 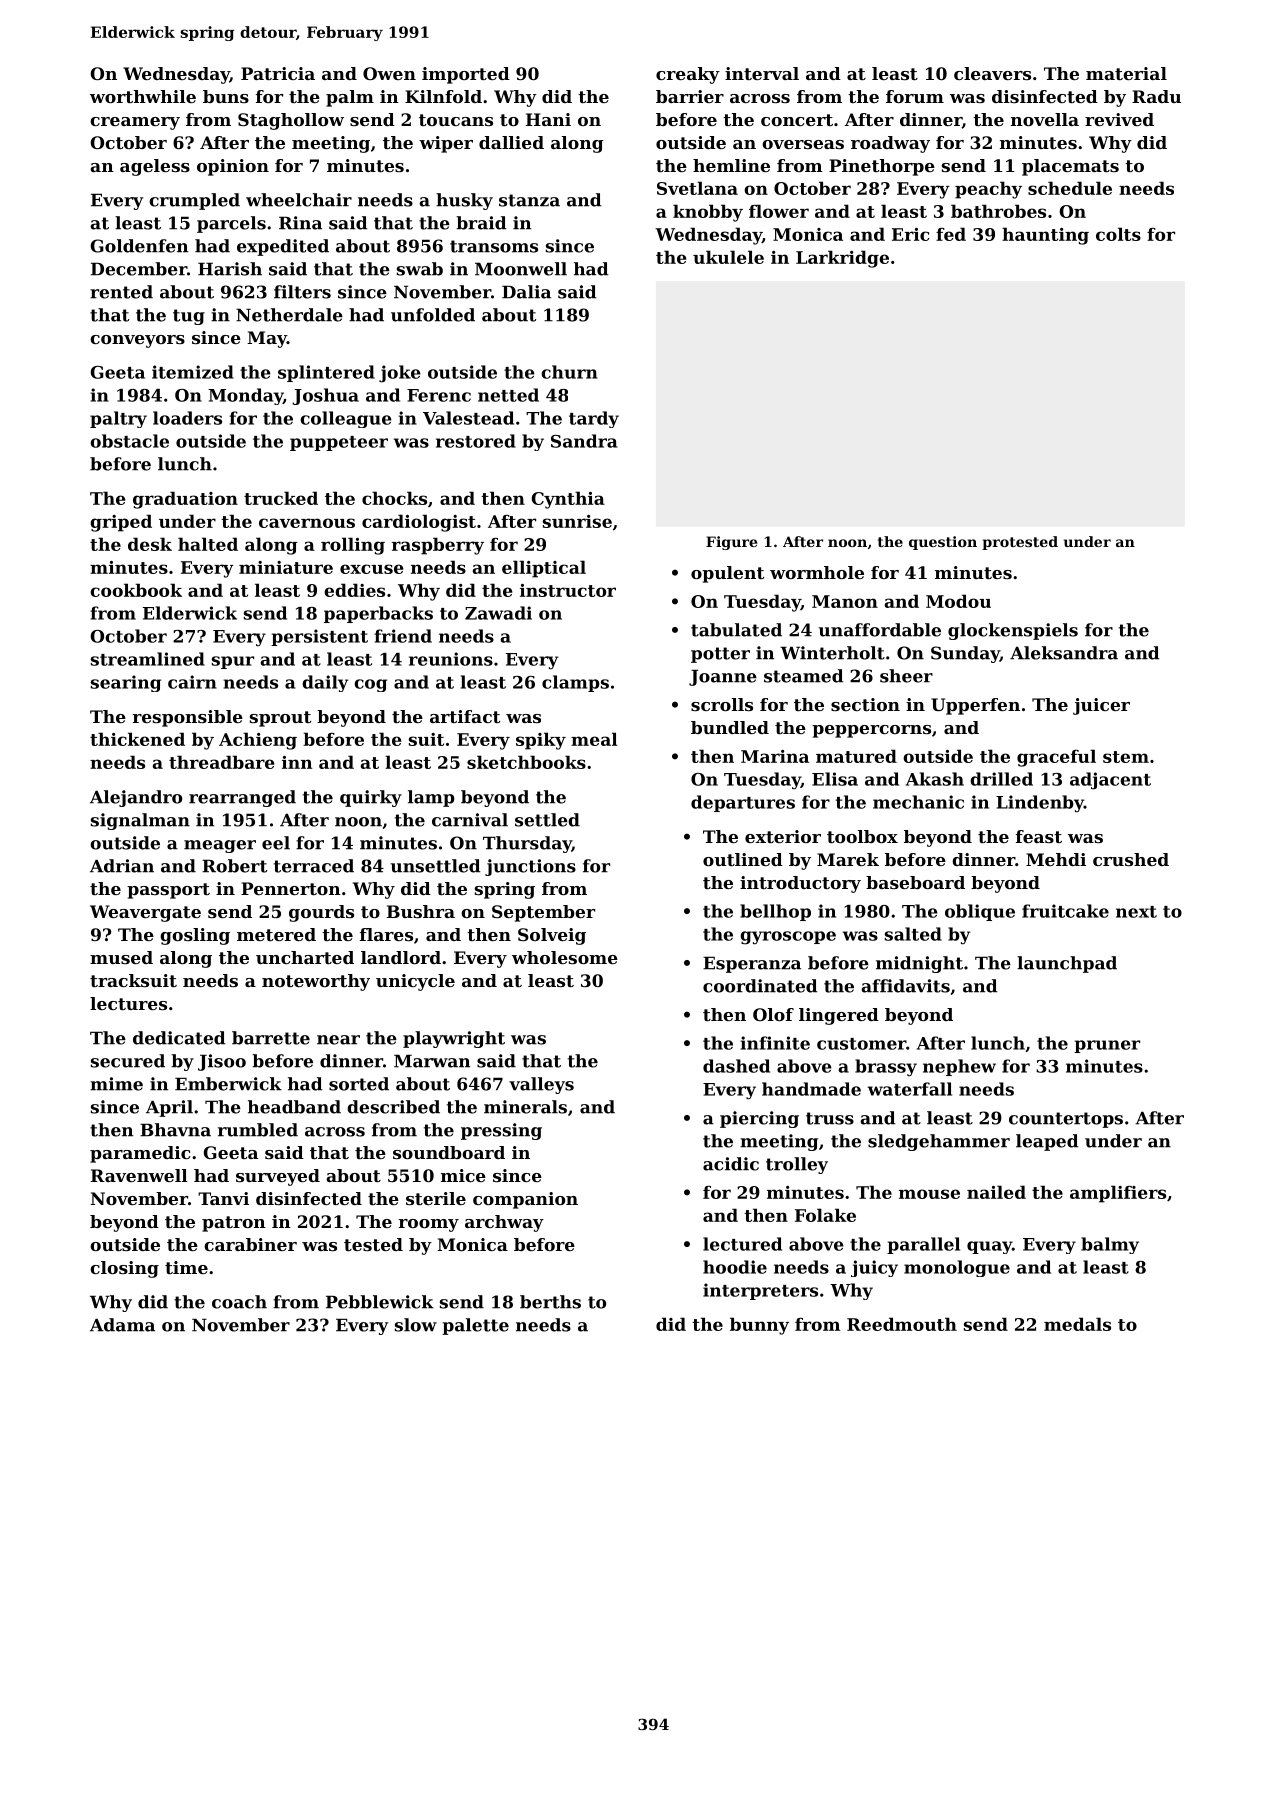 I want to click on time, so click(x=186, y=1267).
